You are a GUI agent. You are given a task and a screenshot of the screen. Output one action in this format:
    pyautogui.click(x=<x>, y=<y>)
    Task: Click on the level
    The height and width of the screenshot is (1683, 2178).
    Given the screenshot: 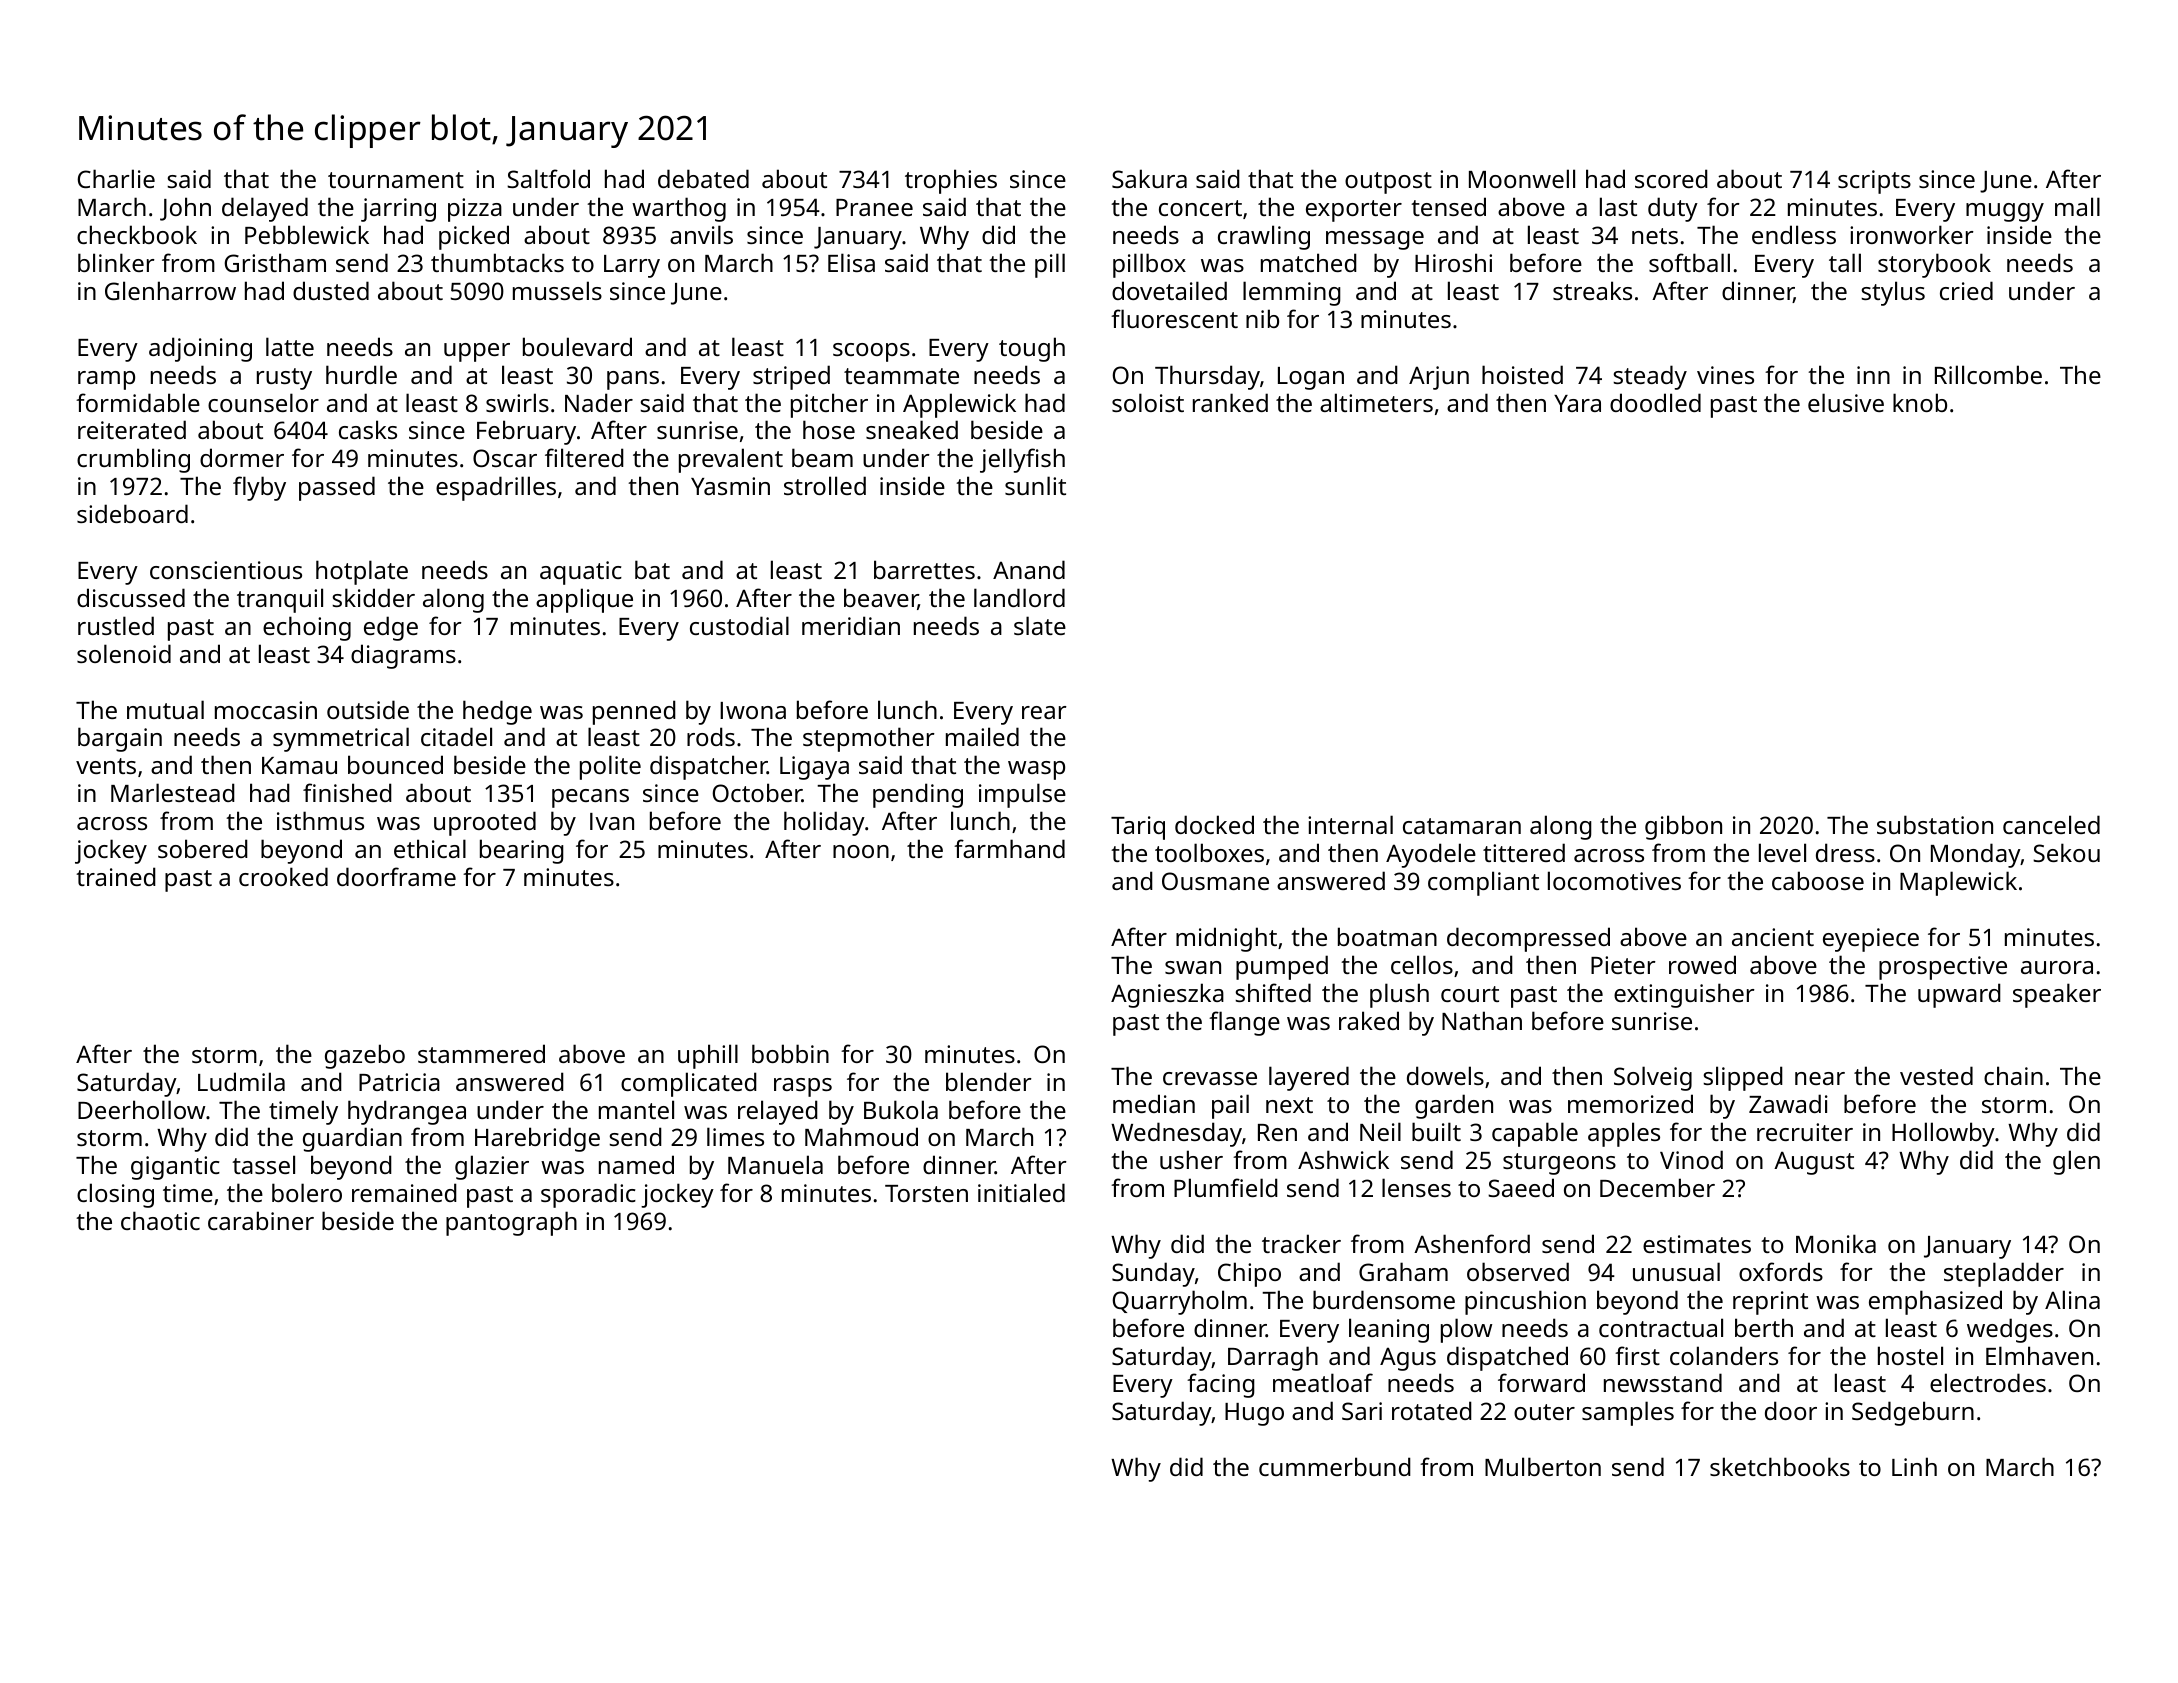 What is the action you would take?
    pyautogui.click(x=1782, y=852)
